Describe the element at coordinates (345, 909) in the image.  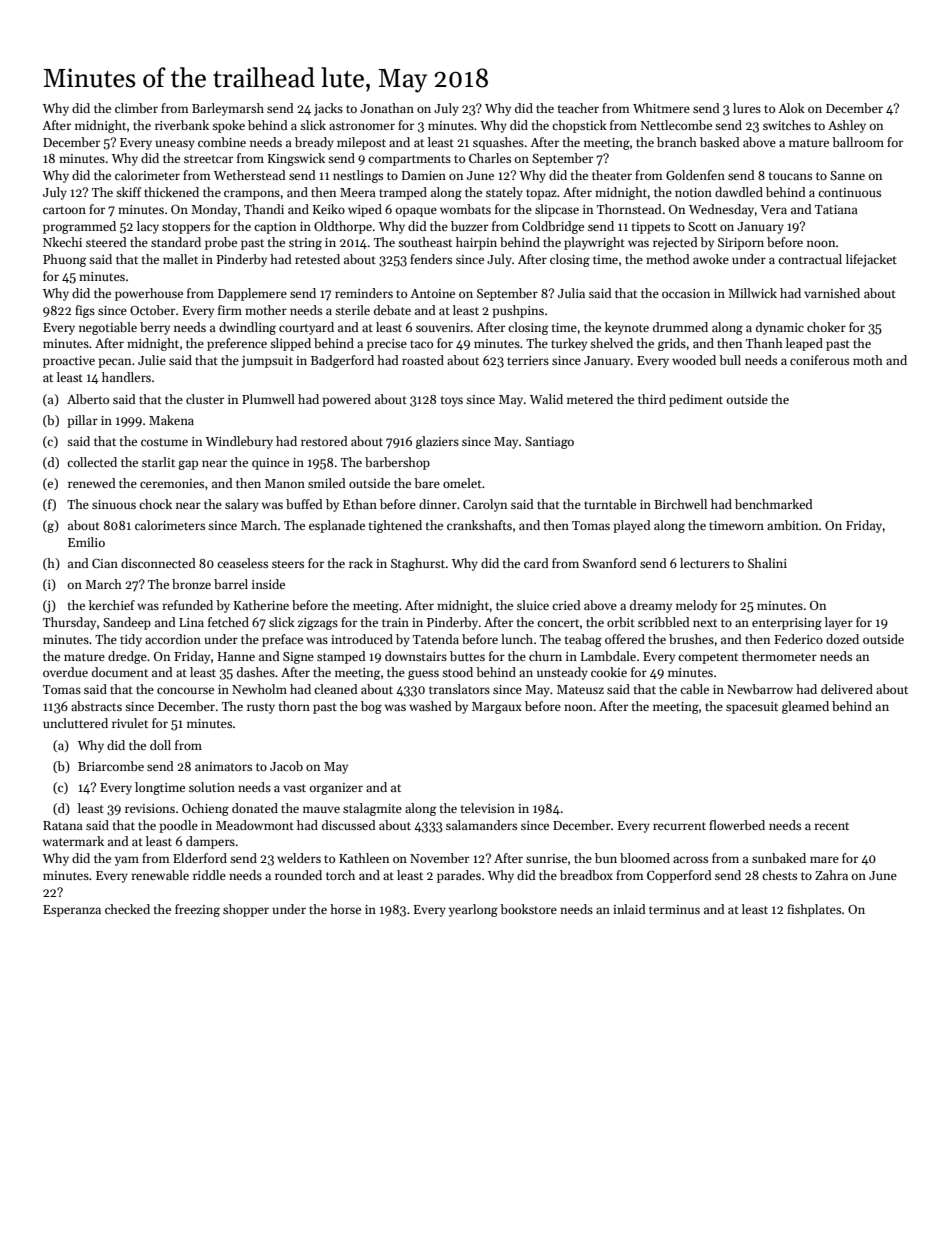
I see `horse` at that location.
